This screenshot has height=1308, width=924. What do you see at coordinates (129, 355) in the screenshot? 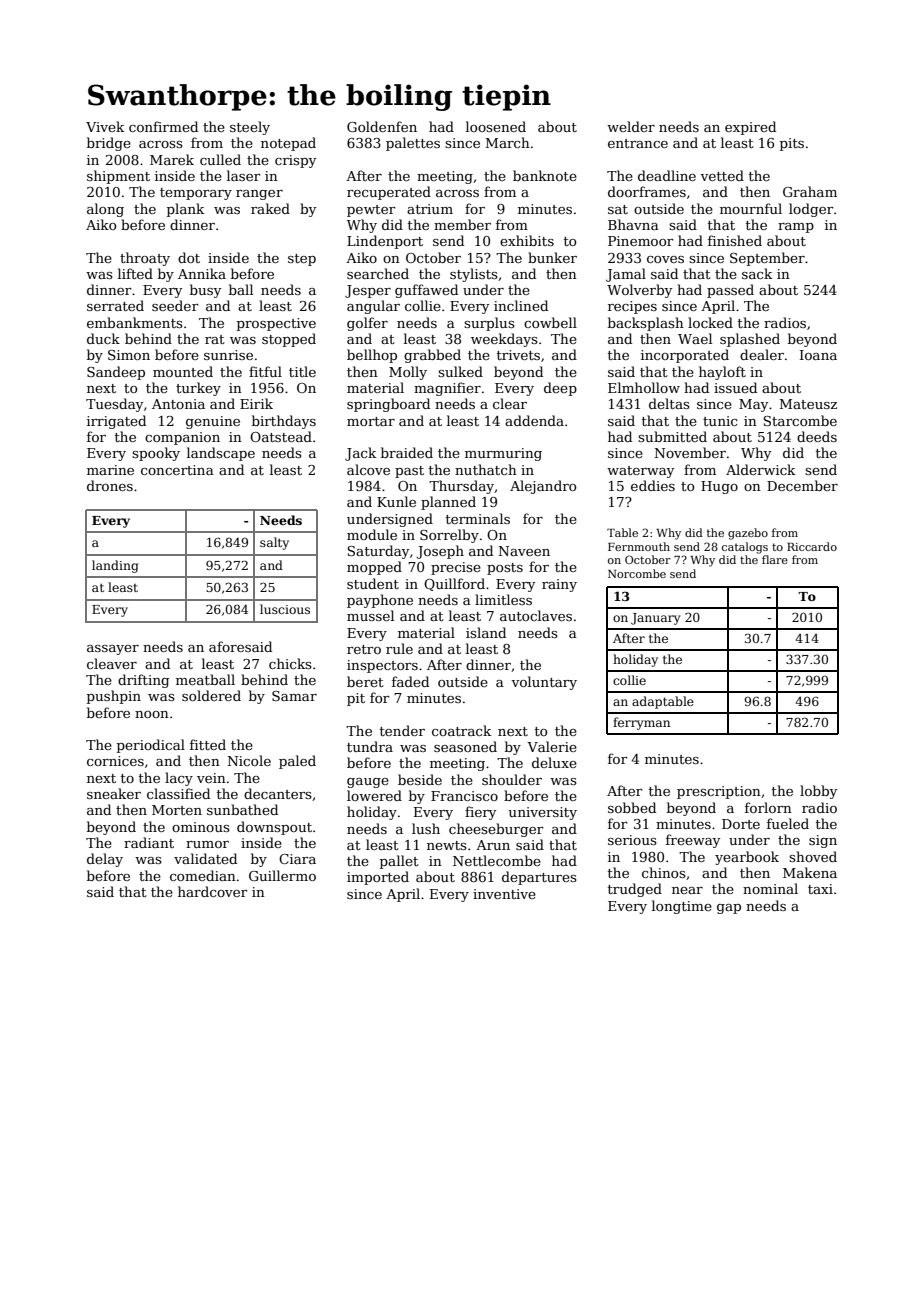
I see `Simon` at bounding box center [129, 355].
